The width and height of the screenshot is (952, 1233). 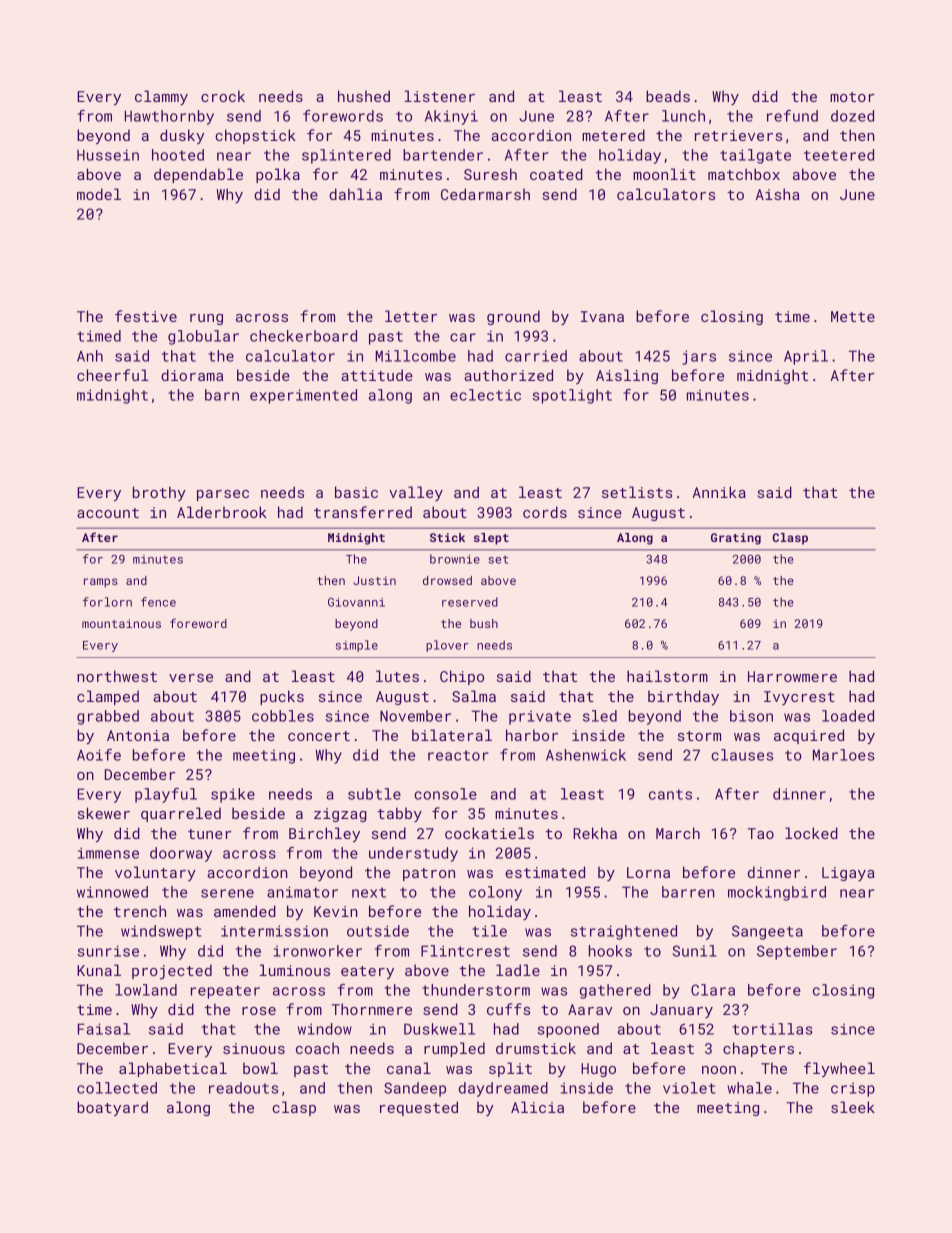 I want to click on clammy, so click(x=161, y=97).
